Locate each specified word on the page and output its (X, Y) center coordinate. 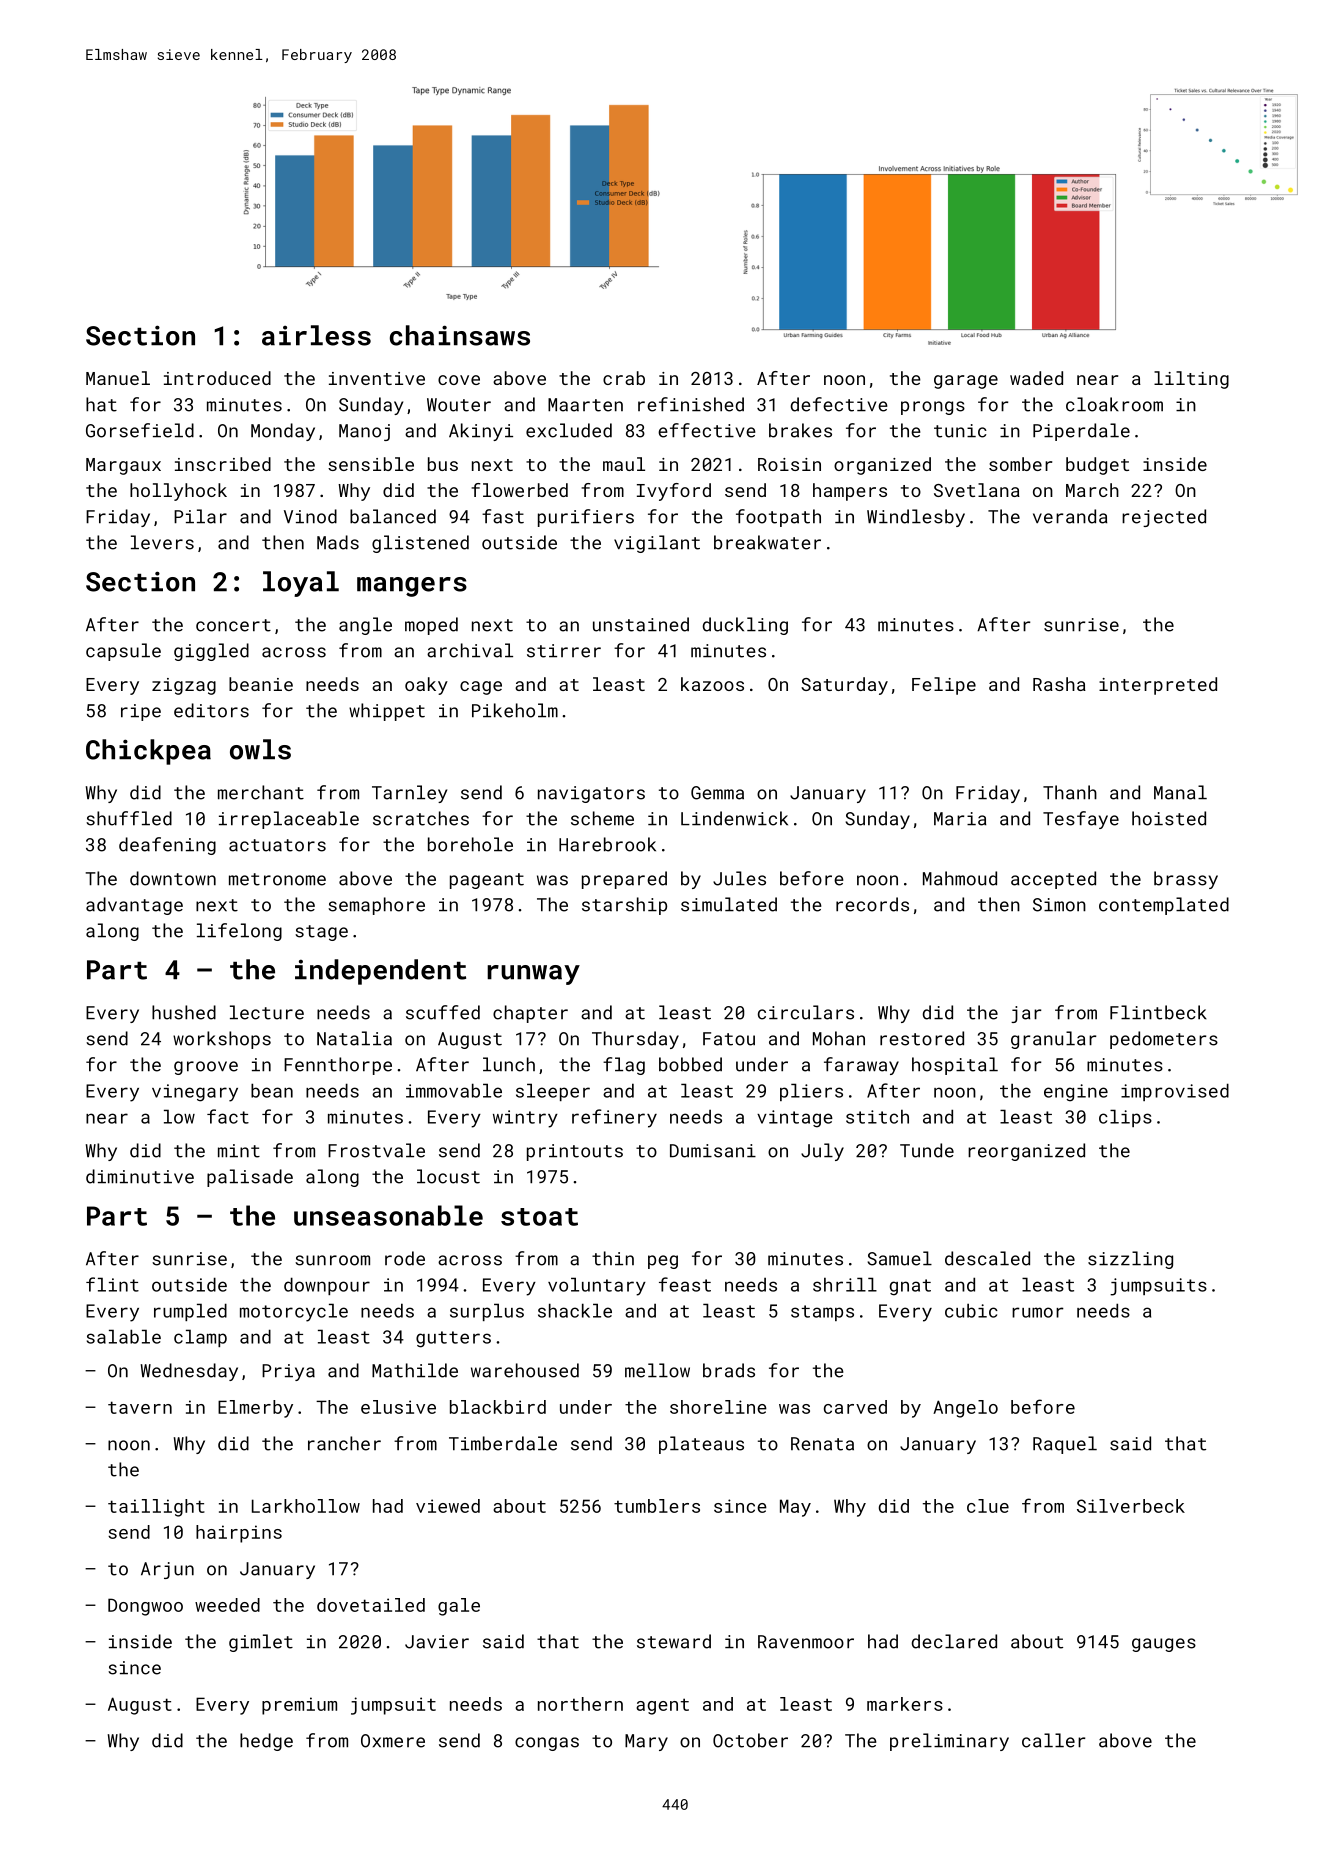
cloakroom (1114, 404)
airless (316, 335)
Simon (1059, 905)
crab (624, 378)
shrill (845, 1284)
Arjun (167, 1570)
